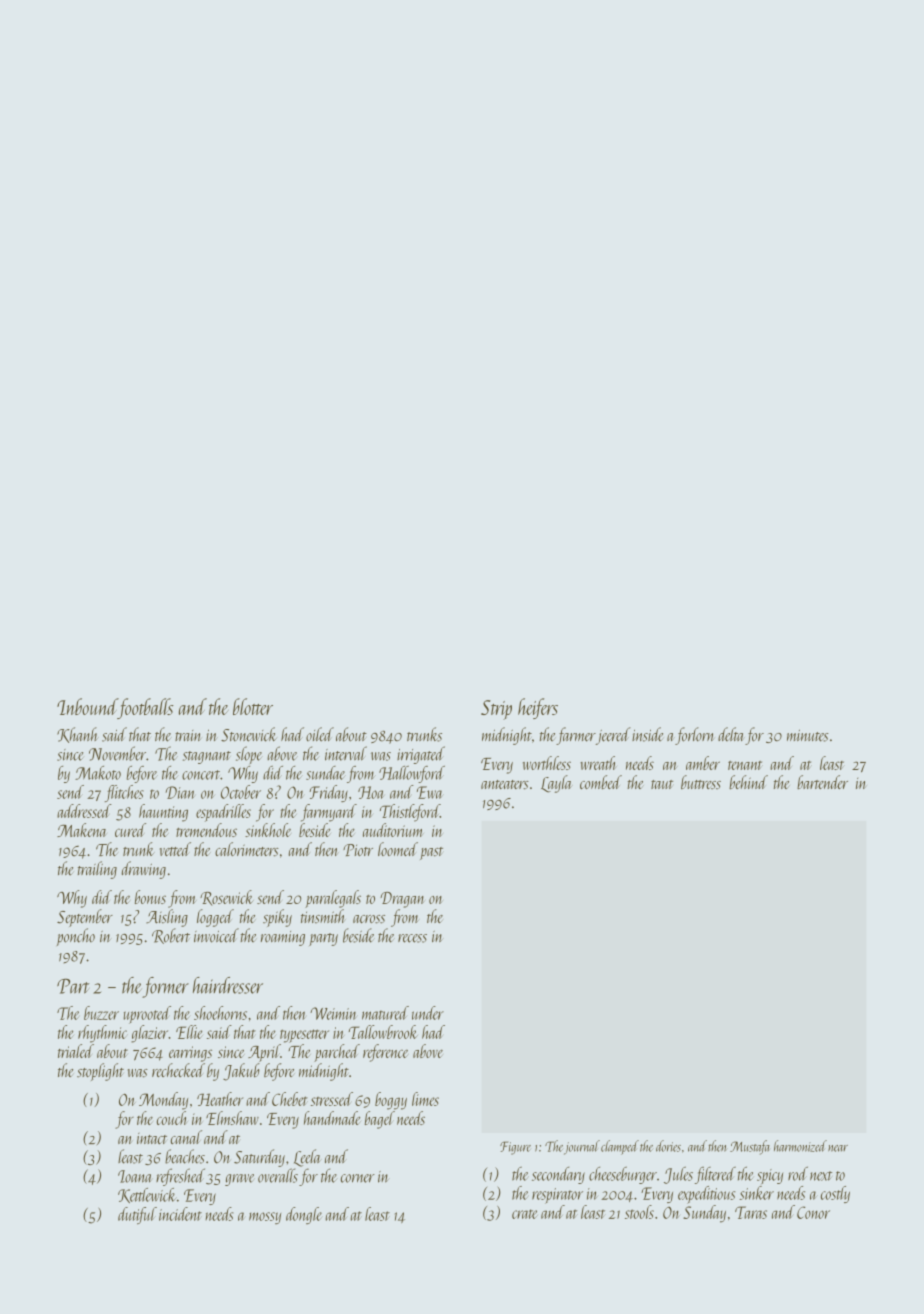  I want to click on minutes, so click(808, 736).
